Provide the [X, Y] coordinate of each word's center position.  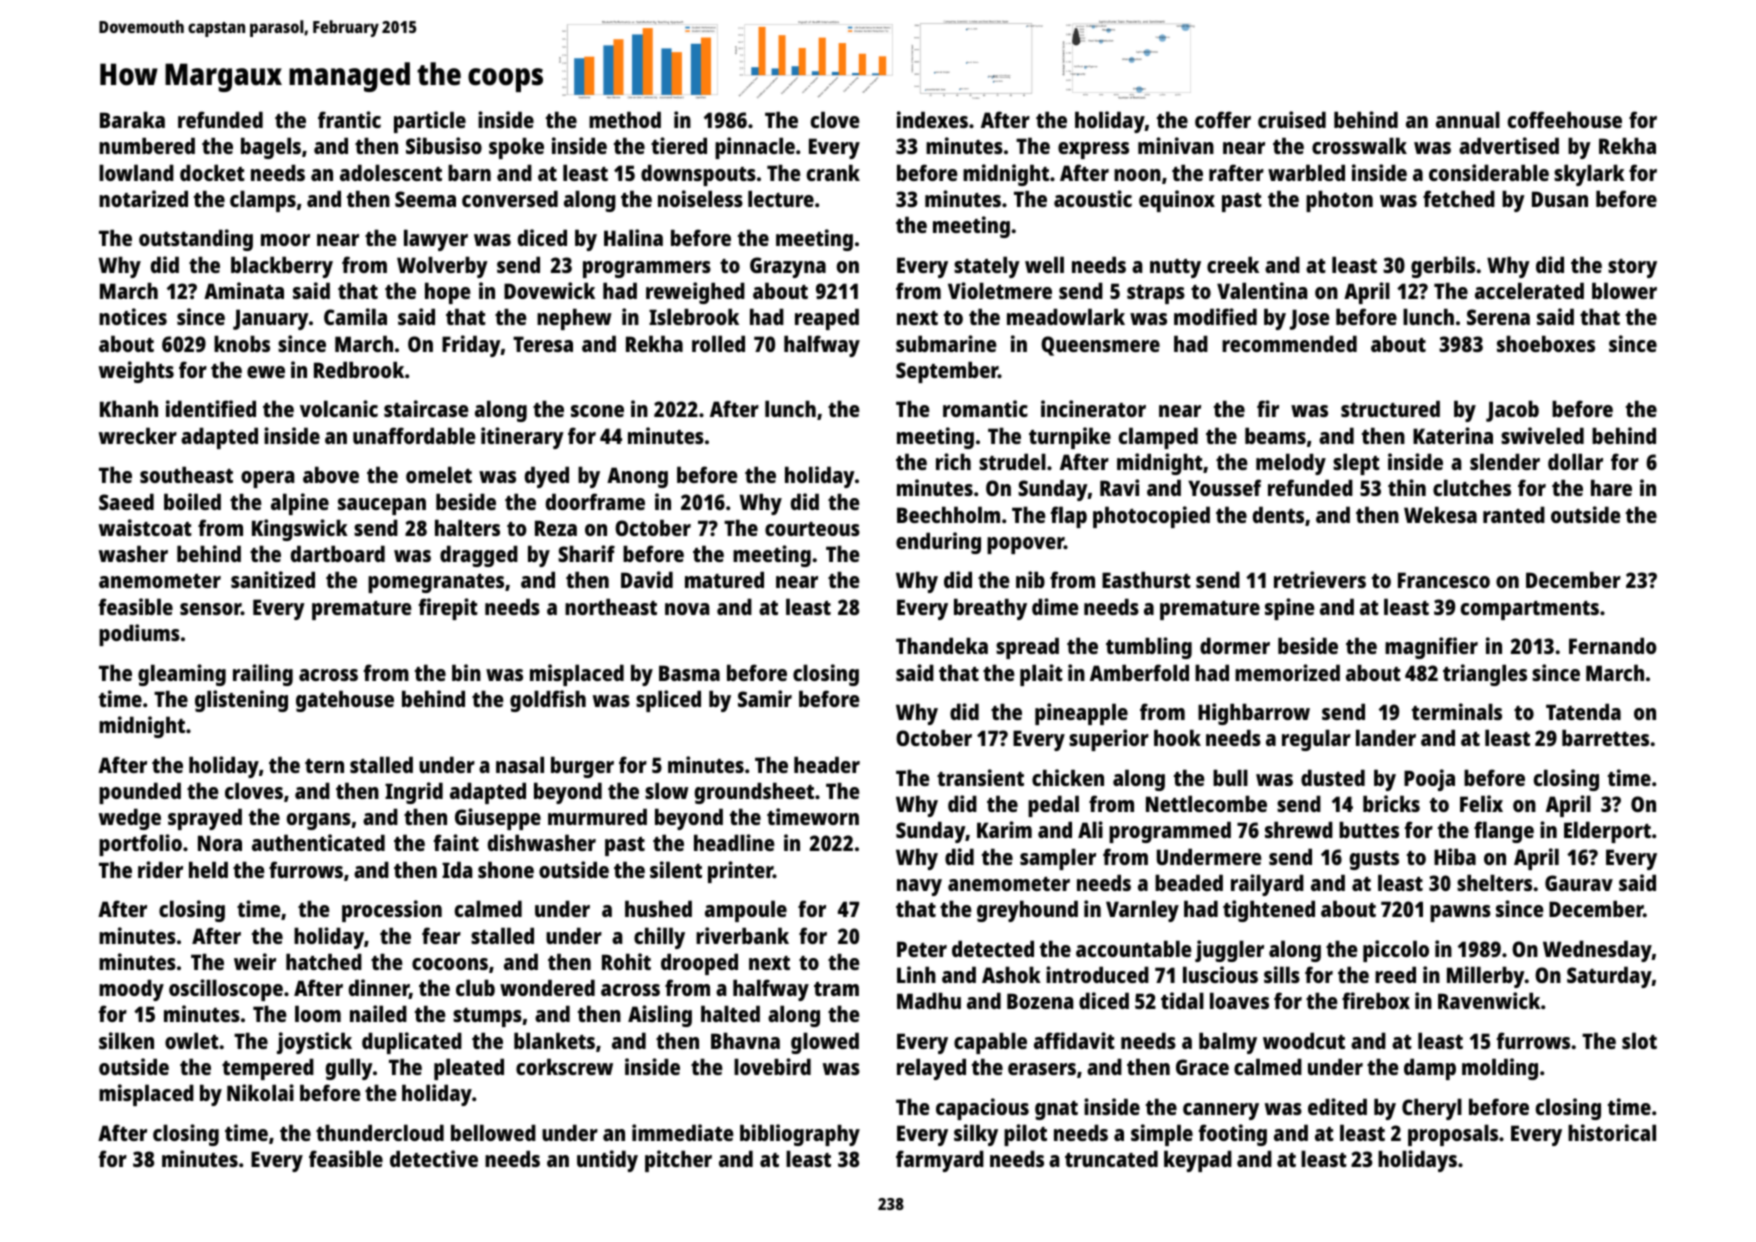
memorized [1287, 672]
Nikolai [260, 1092]
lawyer [436, 240]
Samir [765, 698]
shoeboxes [1546, 343]
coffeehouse [1565, 119]
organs [319, 821]
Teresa [543, 344]
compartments [1530, 610]
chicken [1068, 777]
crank [833, 172]
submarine [946, 343]
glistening [241, 701]
